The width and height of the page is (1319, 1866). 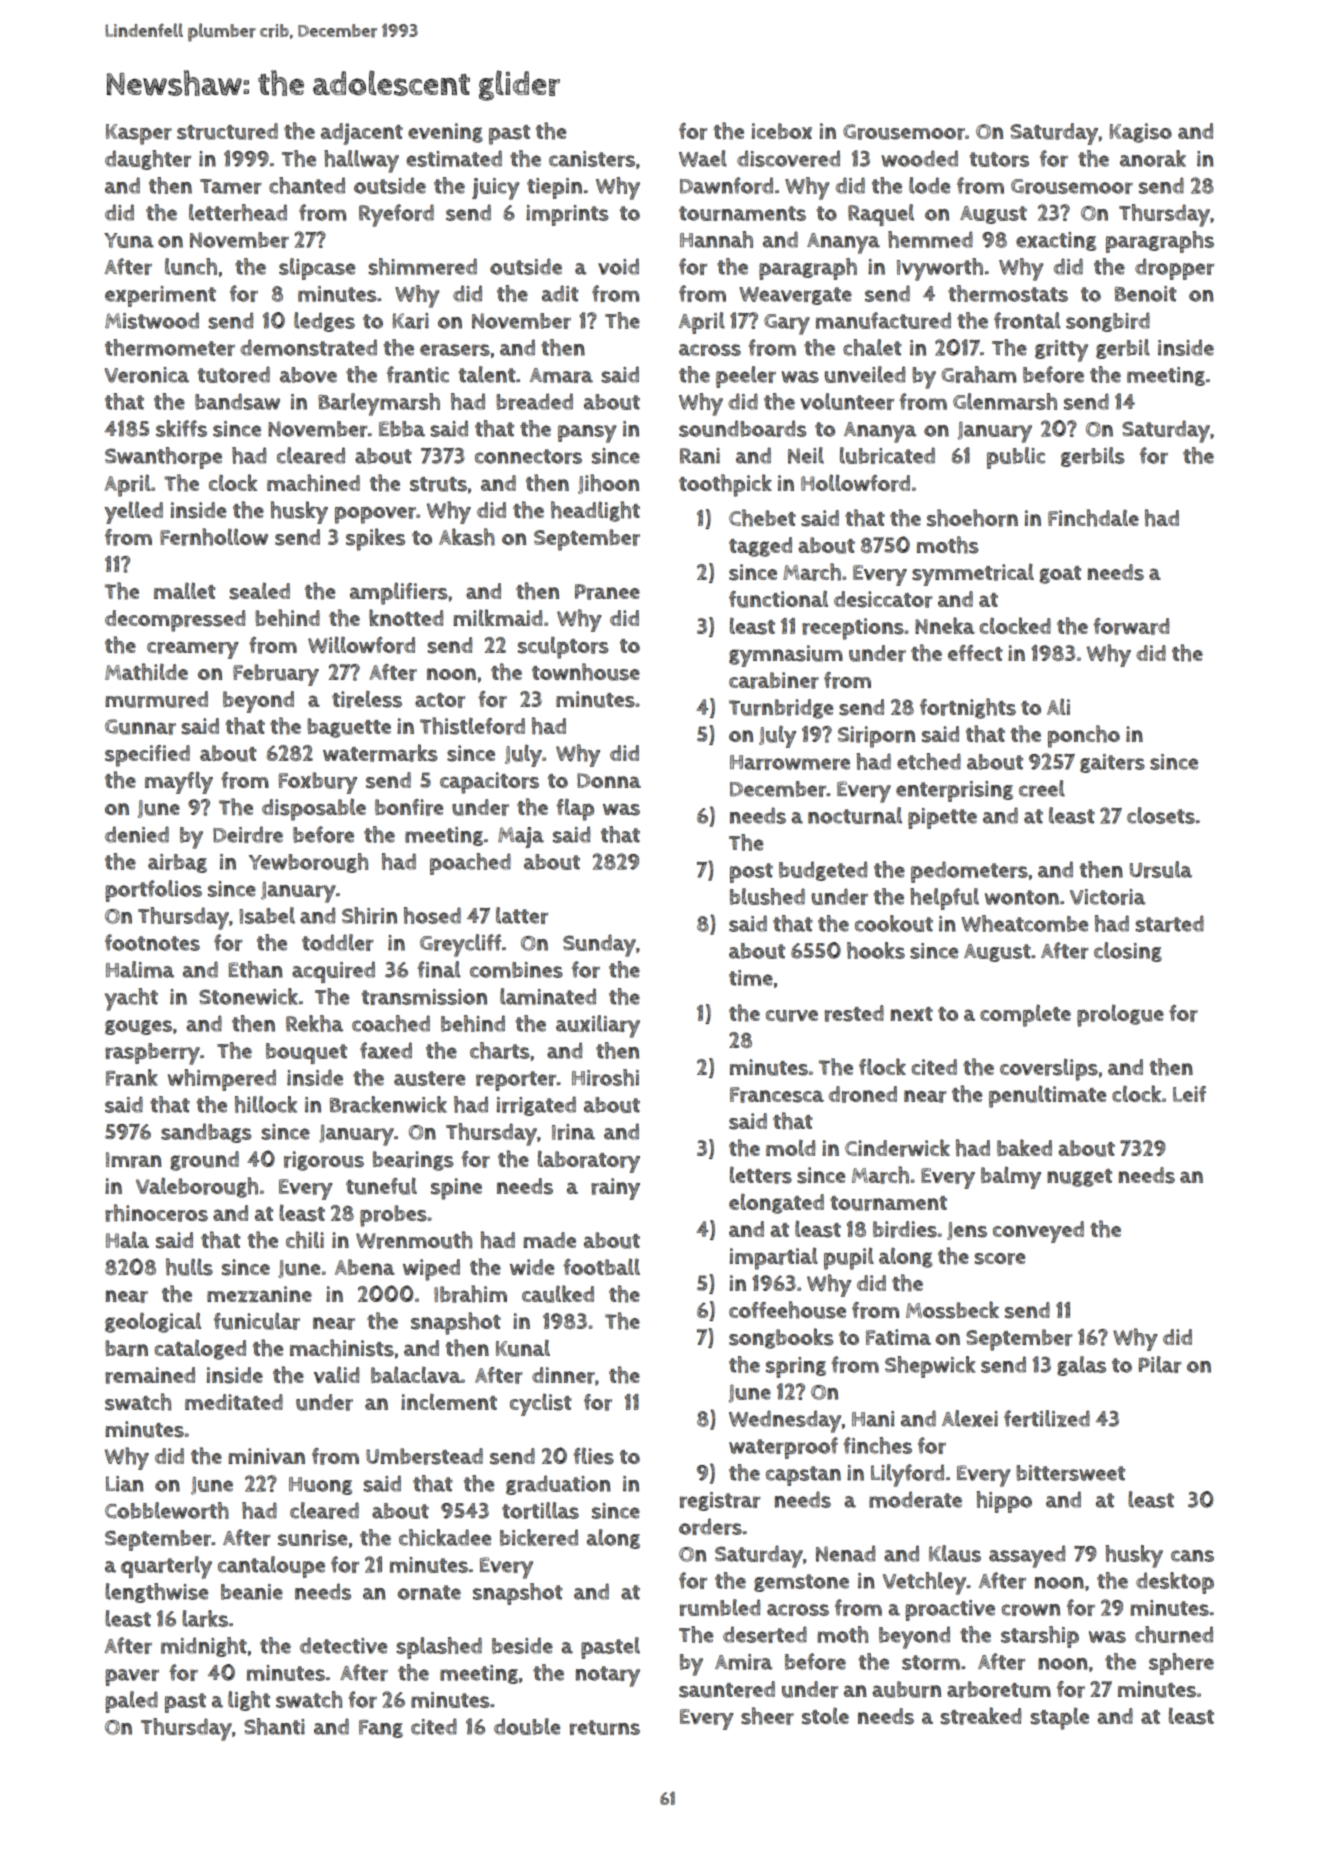 What do you see at coordinates (782, 131) in the page?
I see `icebox` at bounding box center [782, 131].
